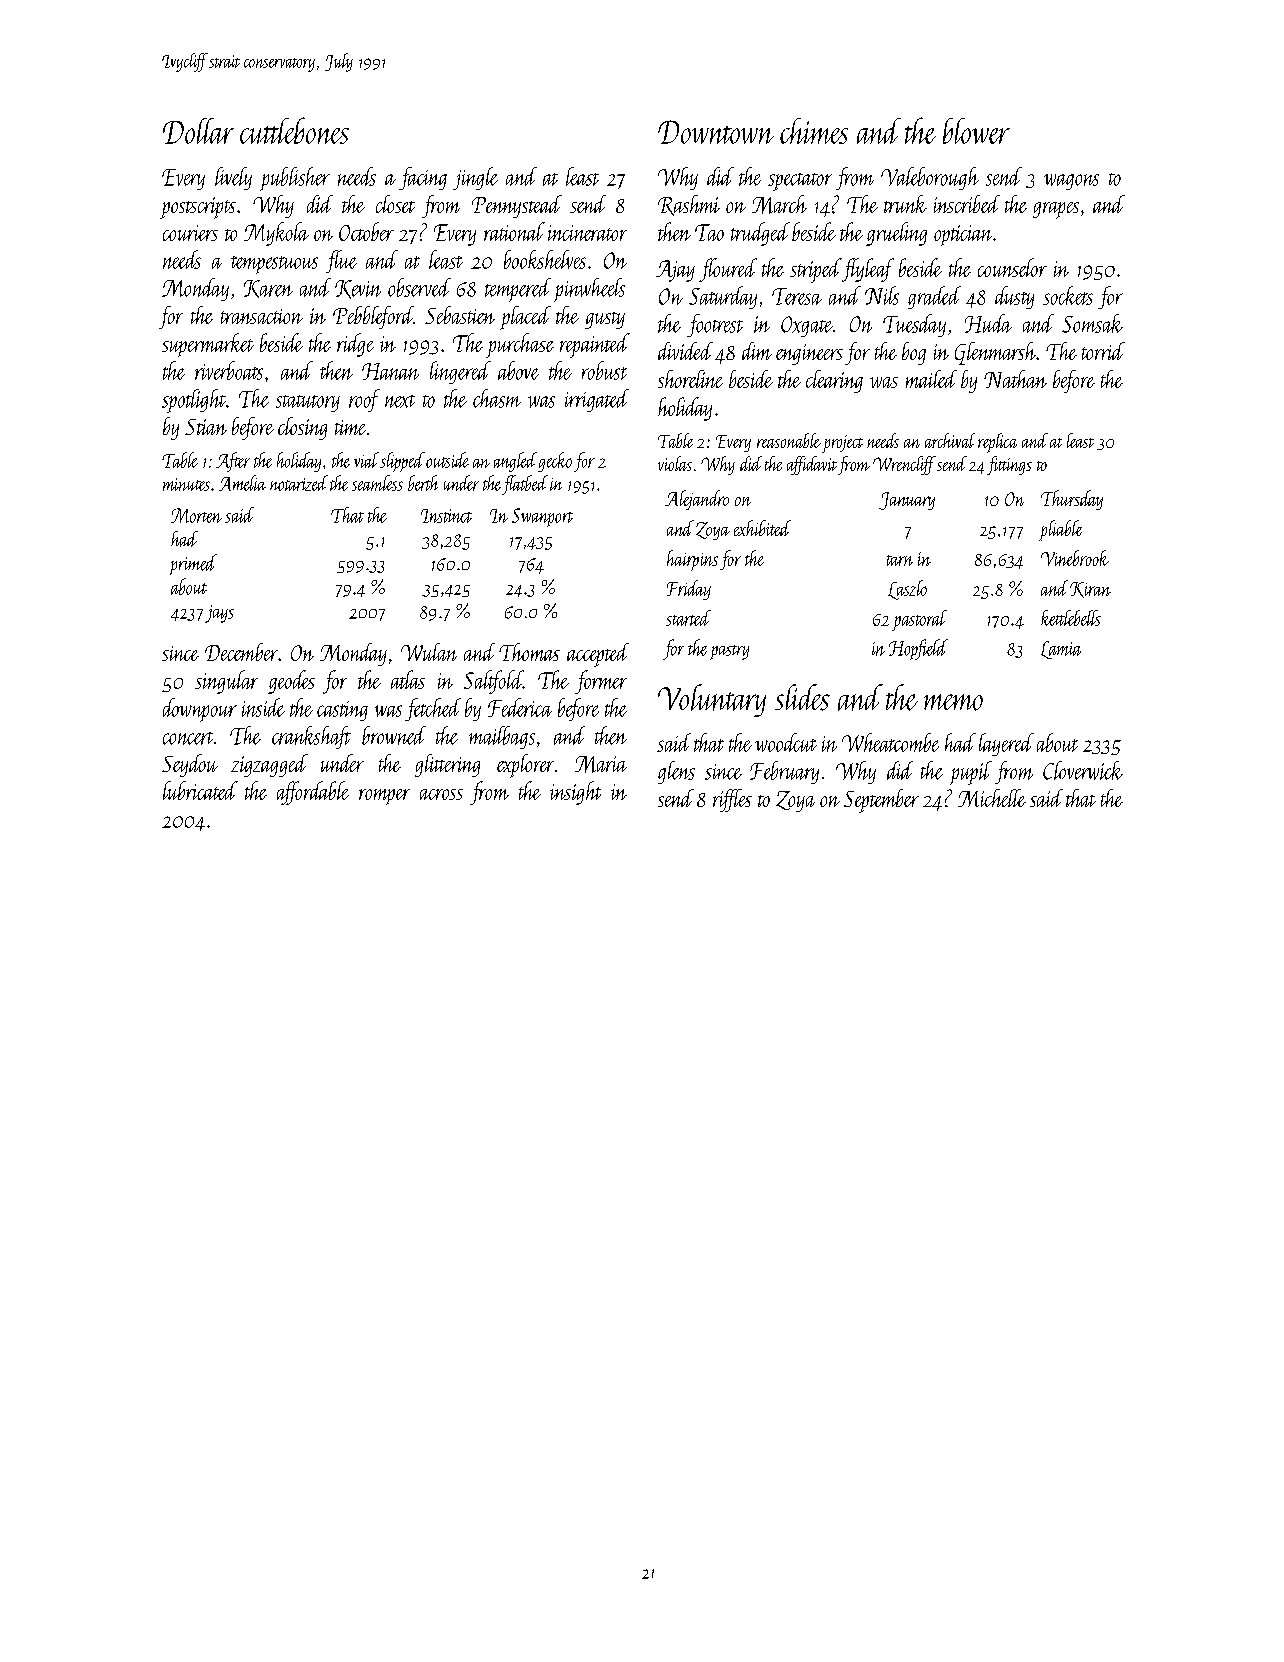  I want to click on romper, so click(384, 797).
